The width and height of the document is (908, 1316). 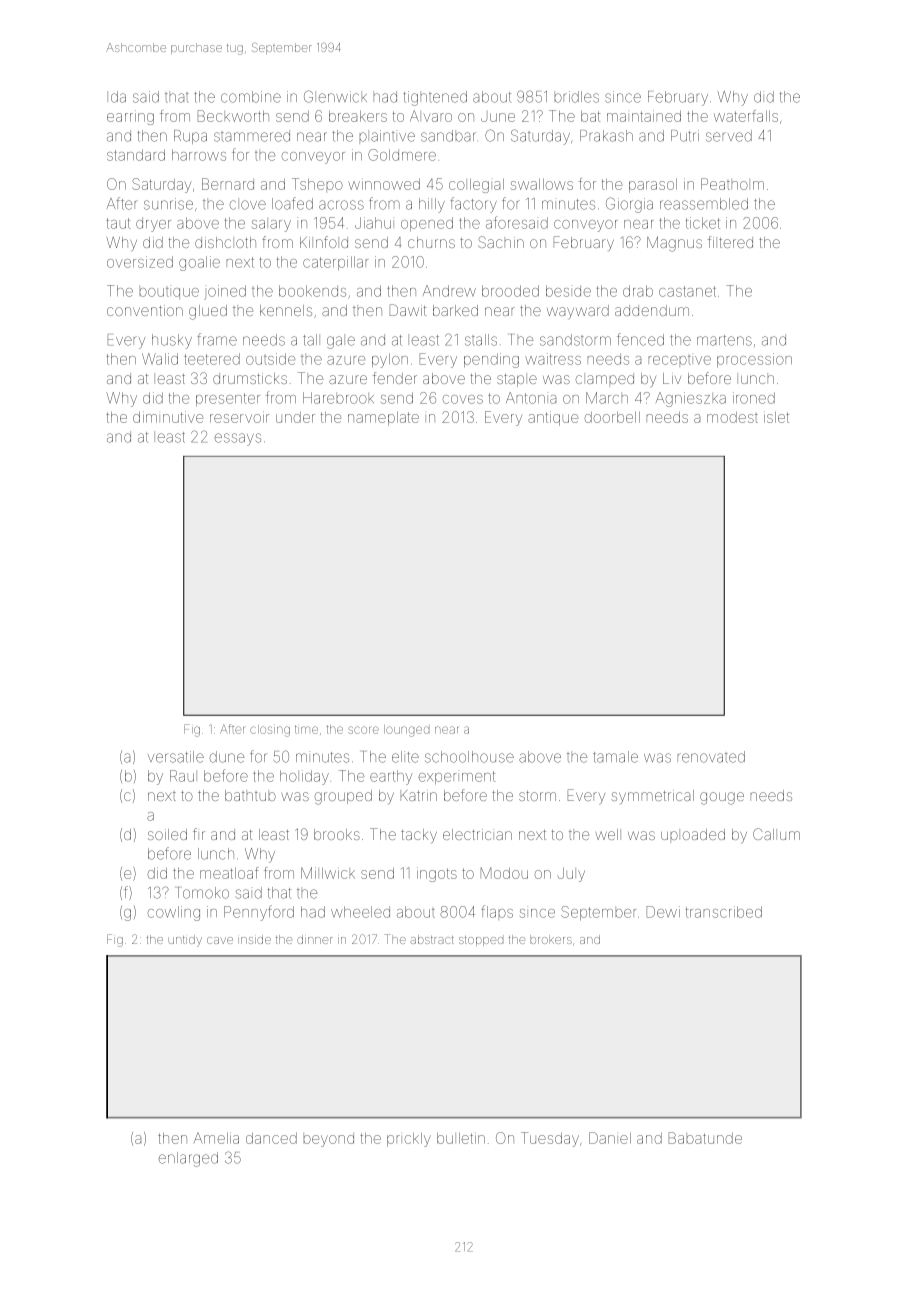 I want to click on Amelia, so click(x=216, y=1138).
